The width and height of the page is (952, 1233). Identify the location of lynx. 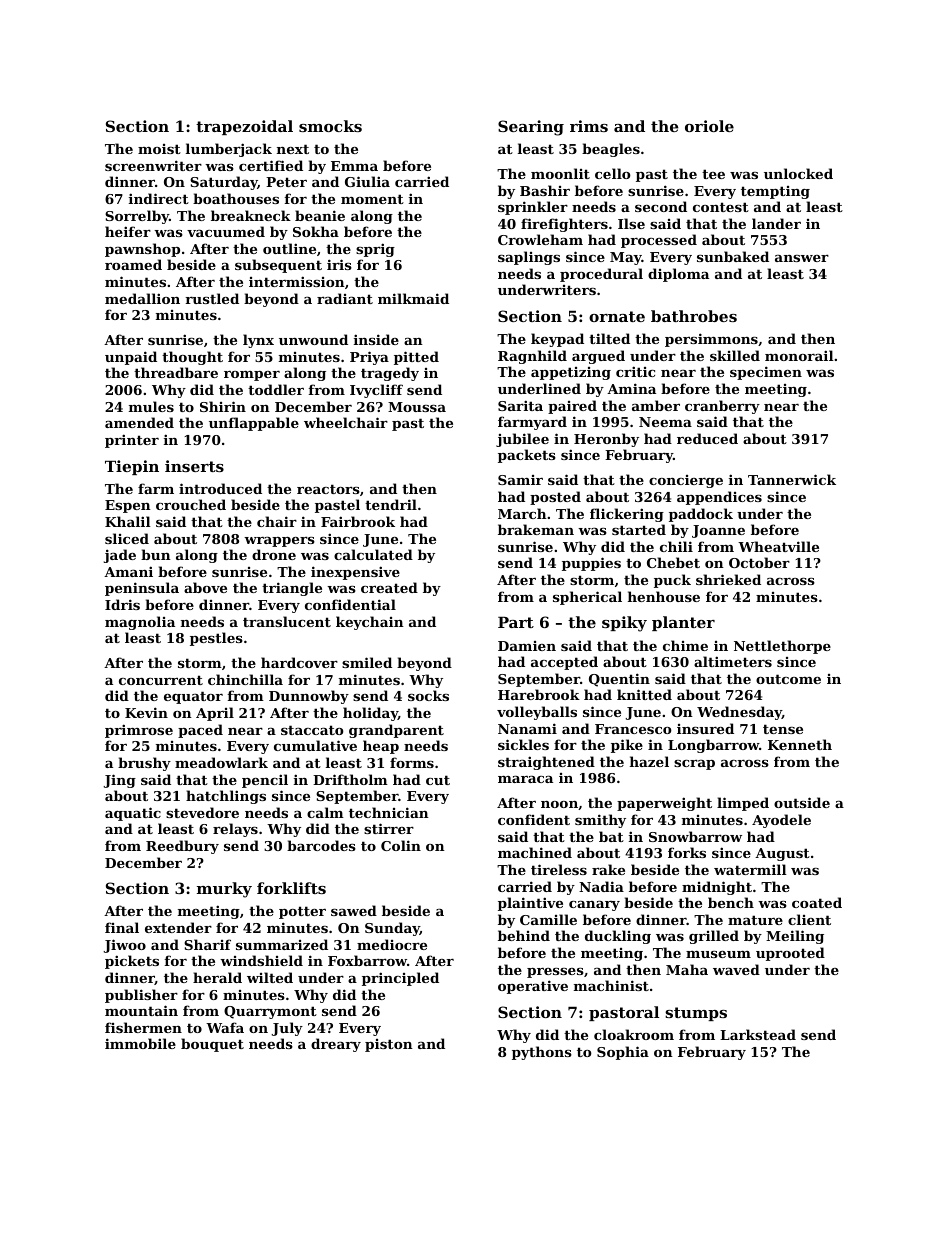
(258, 341).
